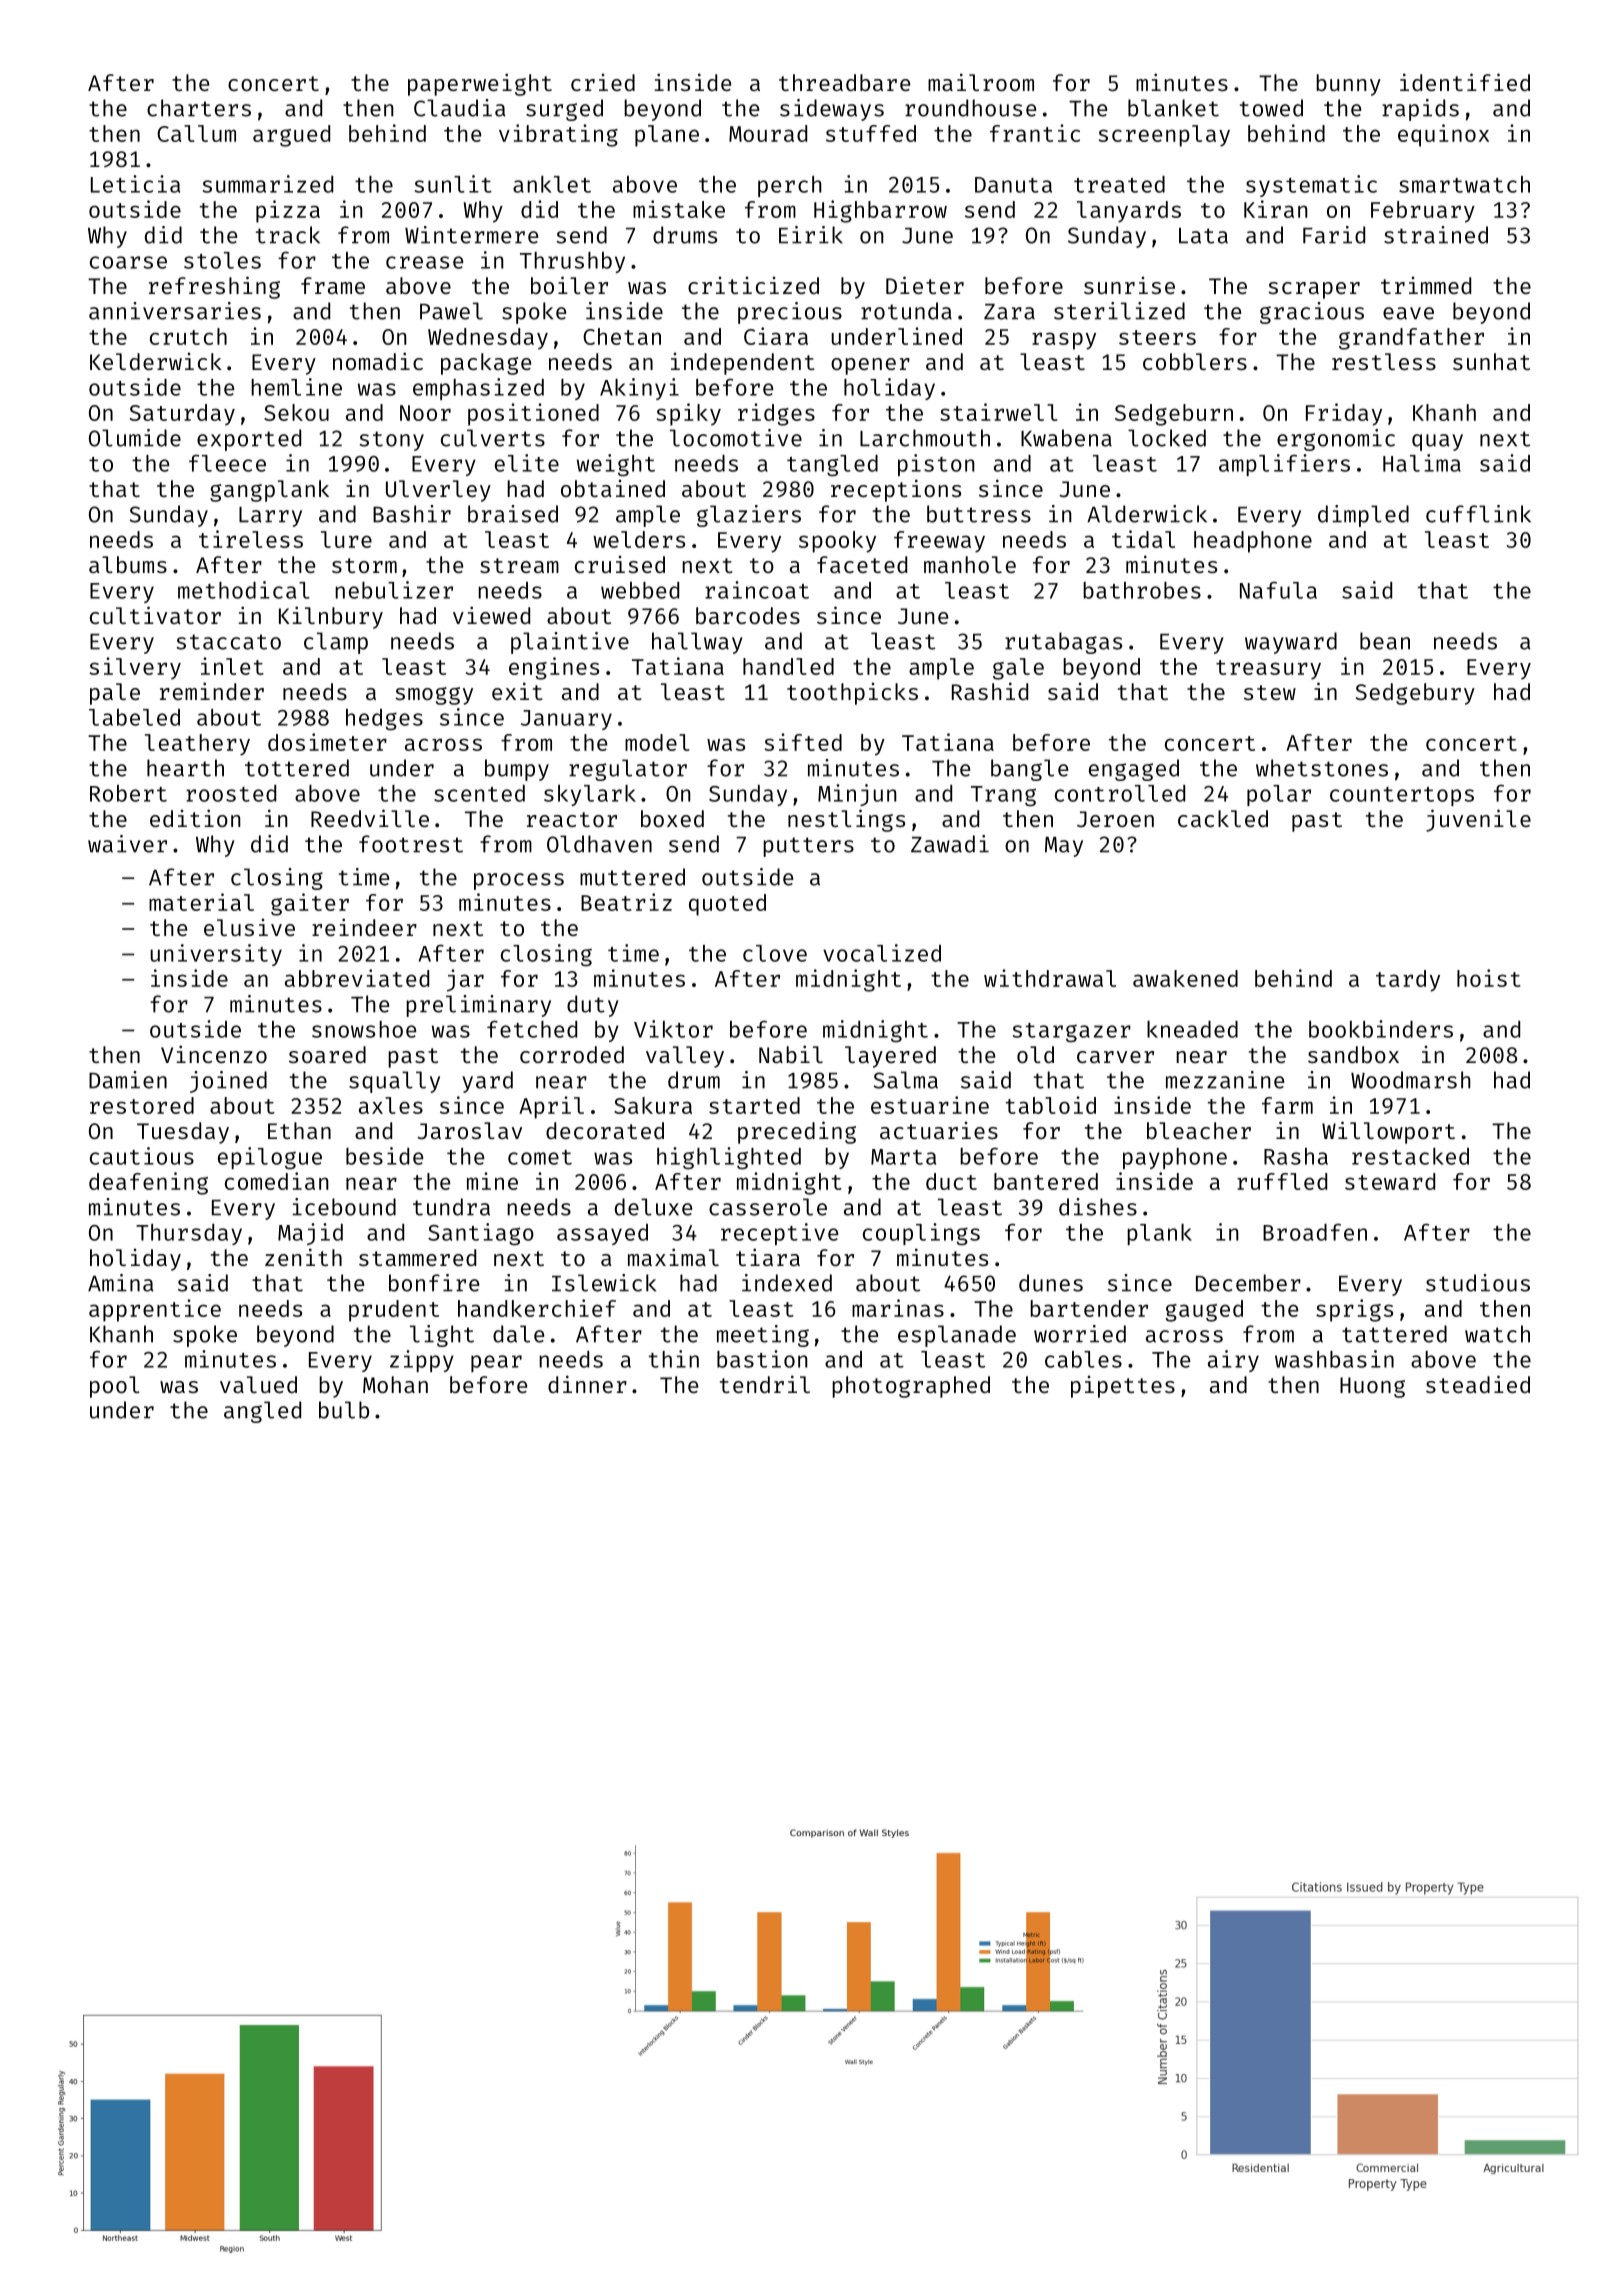 This screenshot has width=1620, height=2292. Describe the element at coordinates (196, 133) in the screenshot. I see `Callum` at that location.
